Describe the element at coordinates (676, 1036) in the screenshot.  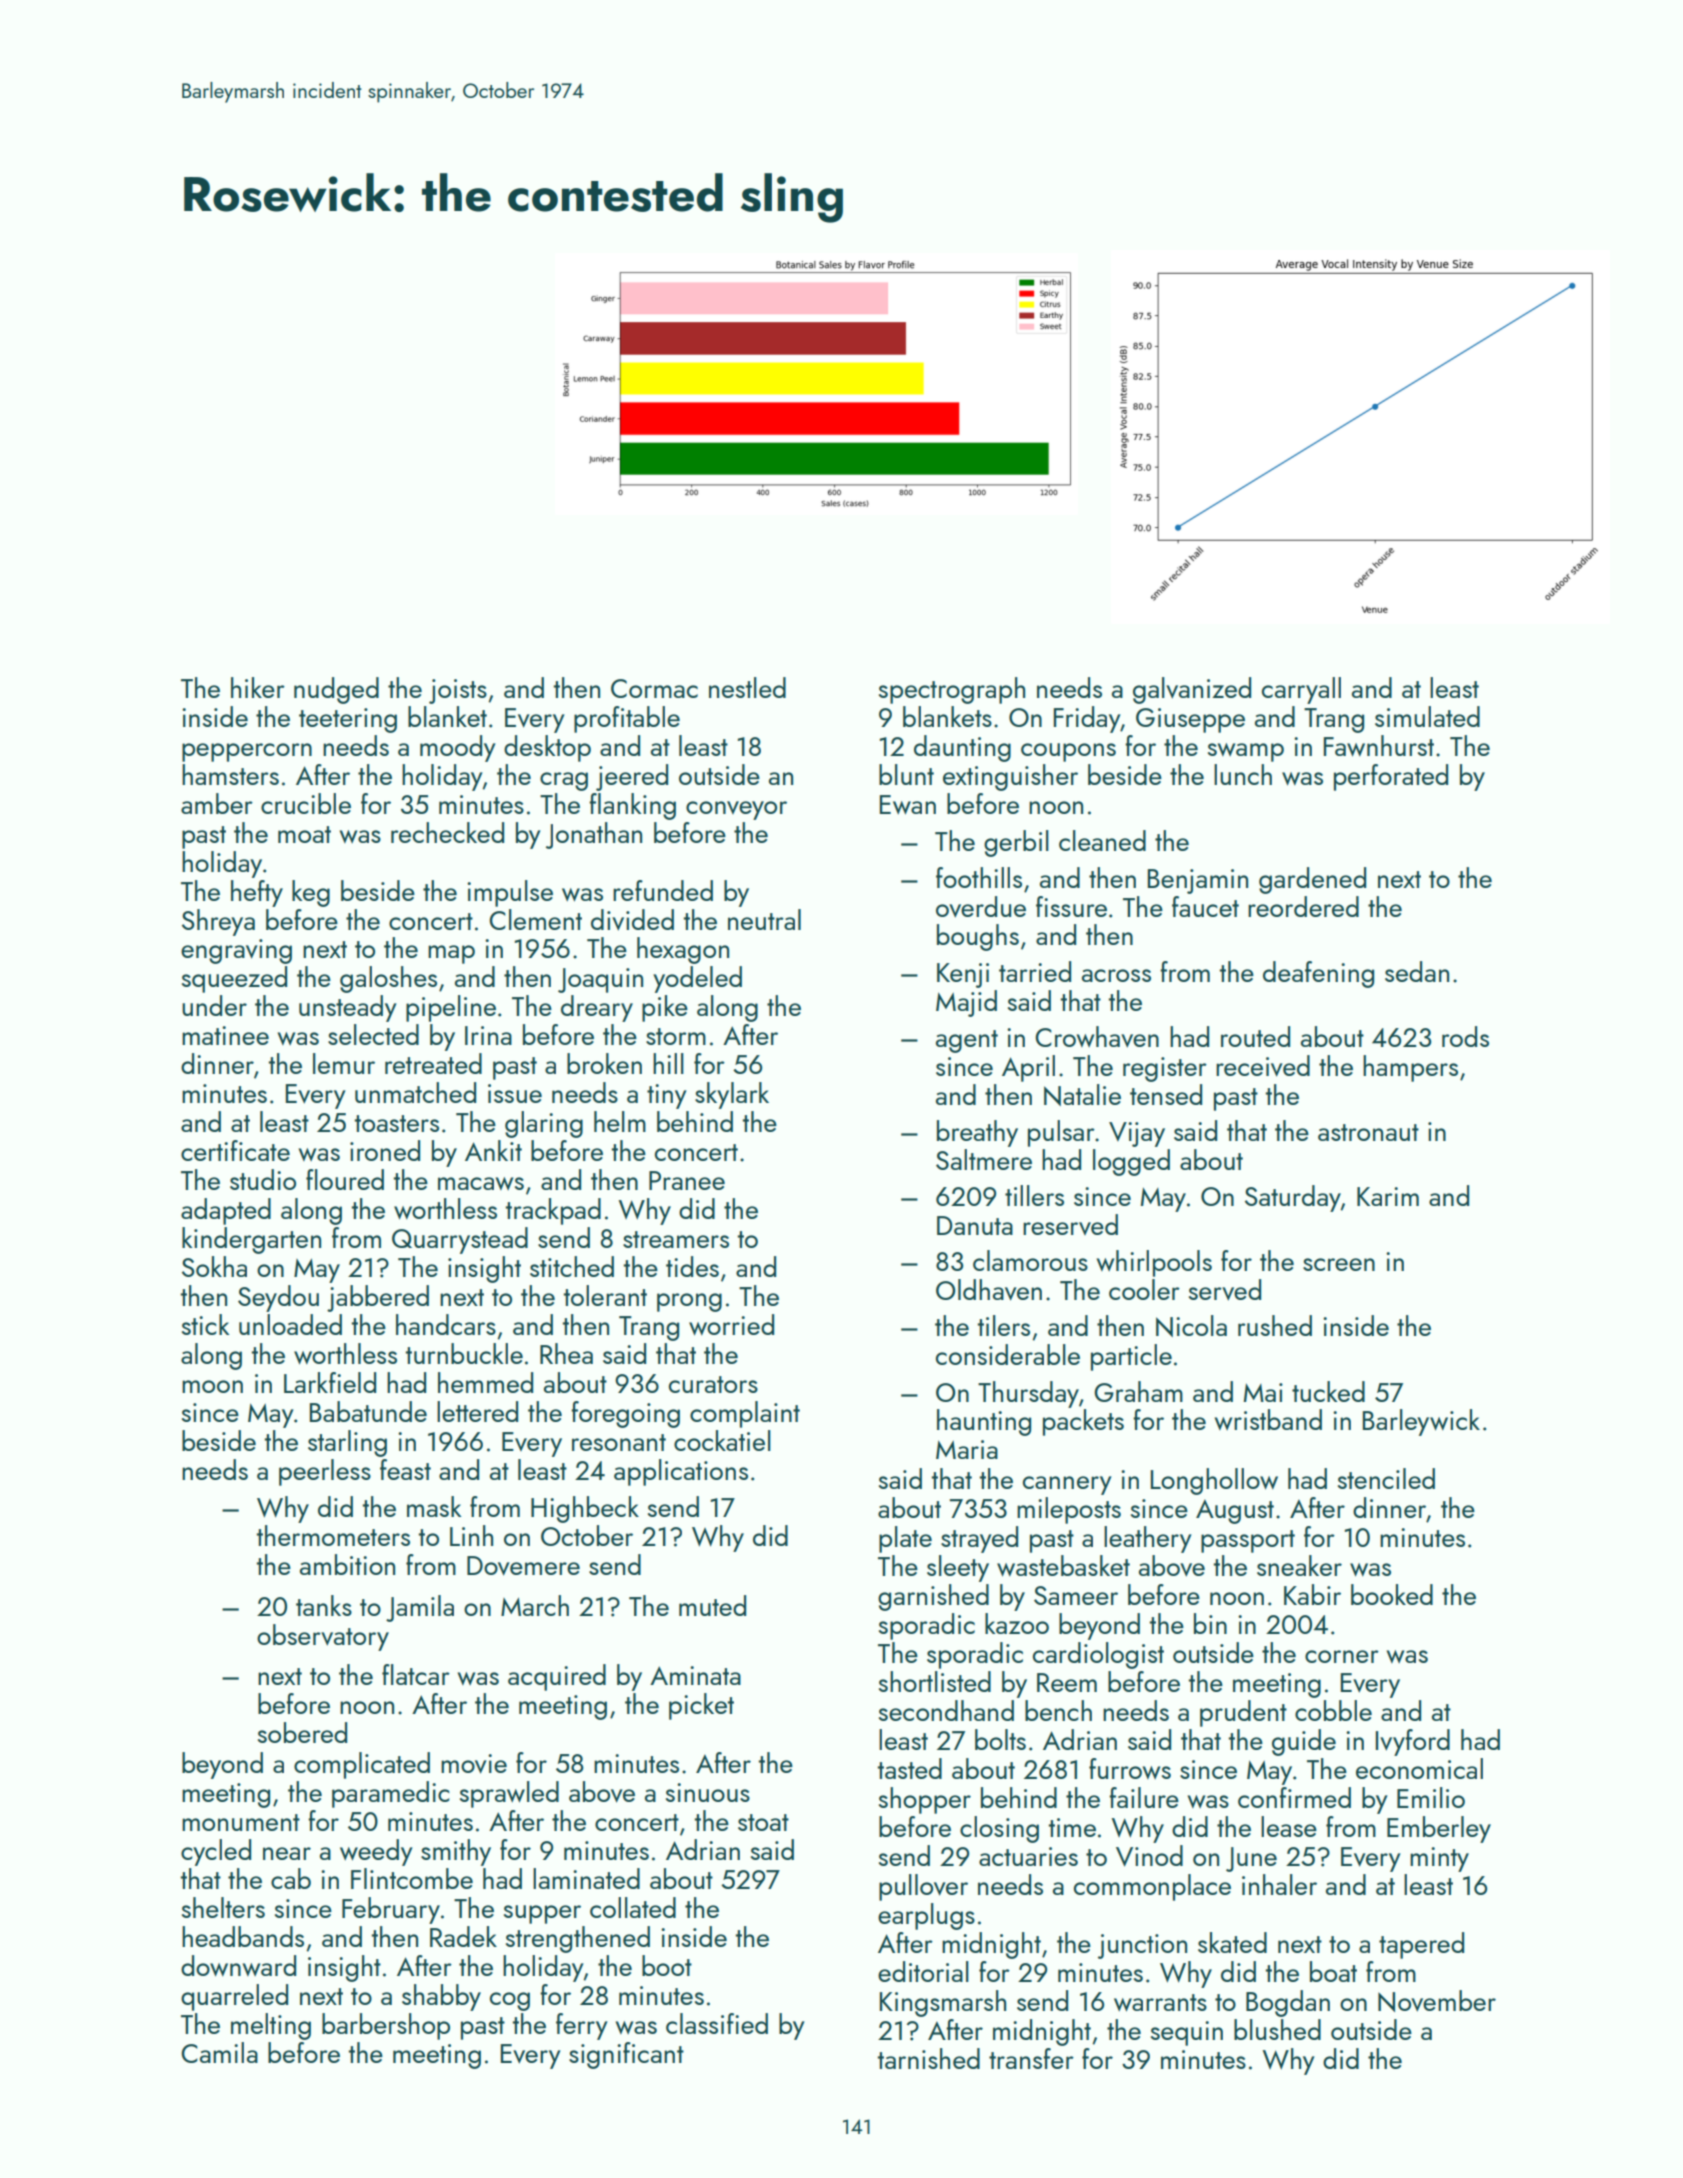
I see `storm` at that location.
